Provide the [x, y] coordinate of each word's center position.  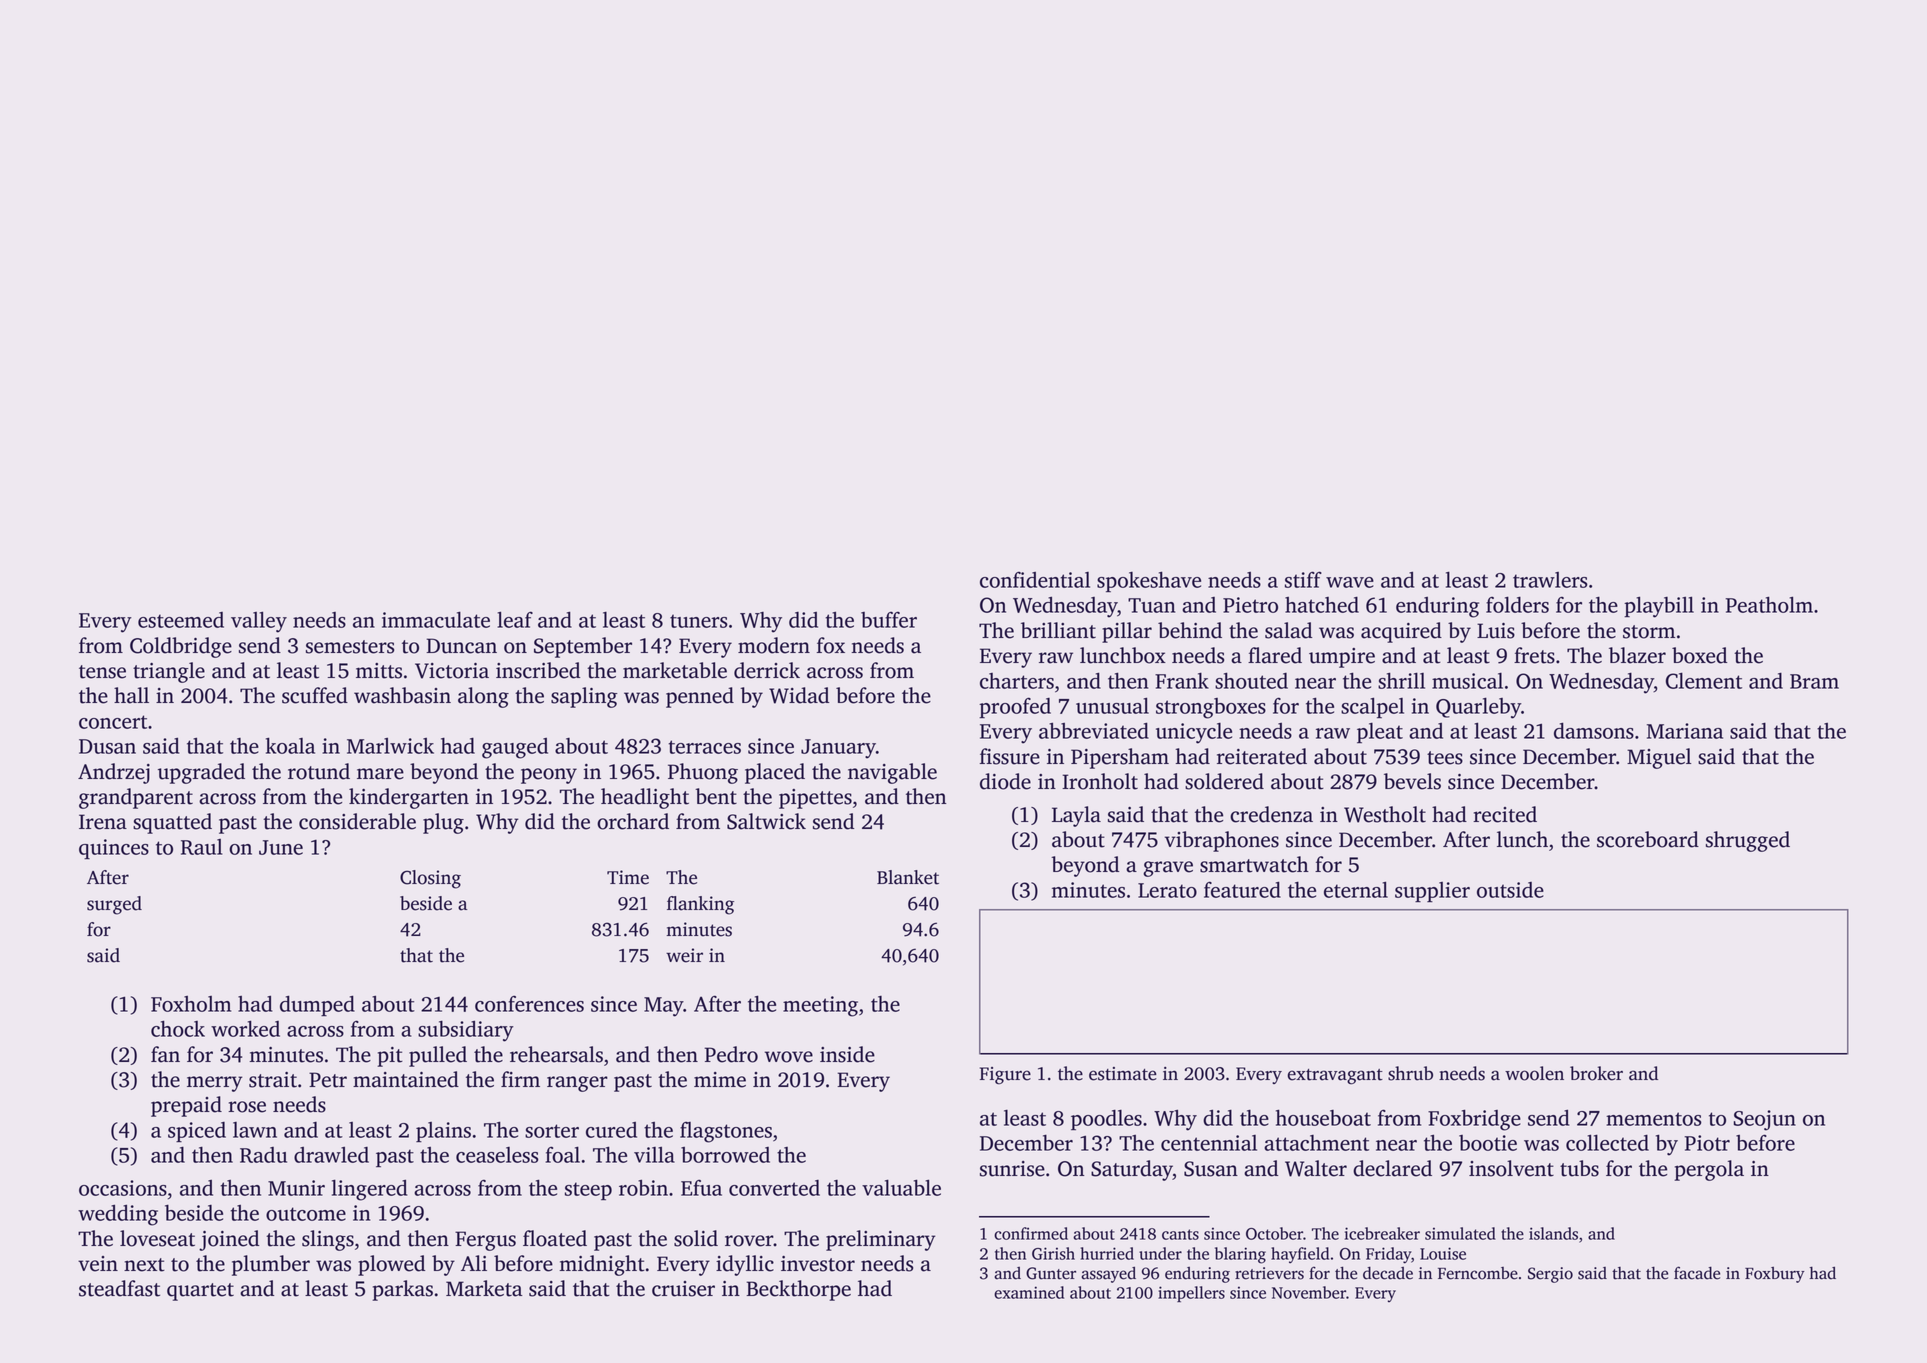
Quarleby [1478, 708]
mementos [1653, 1119]
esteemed [181, 620]
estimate [1123, 1074]
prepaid [186, 1106]
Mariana [1685, 731]
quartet [200, 1292]
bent [716, 796]
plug [443, 823]
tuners [698, 621]
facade [1697, 1273]
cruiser [683, 1289]
